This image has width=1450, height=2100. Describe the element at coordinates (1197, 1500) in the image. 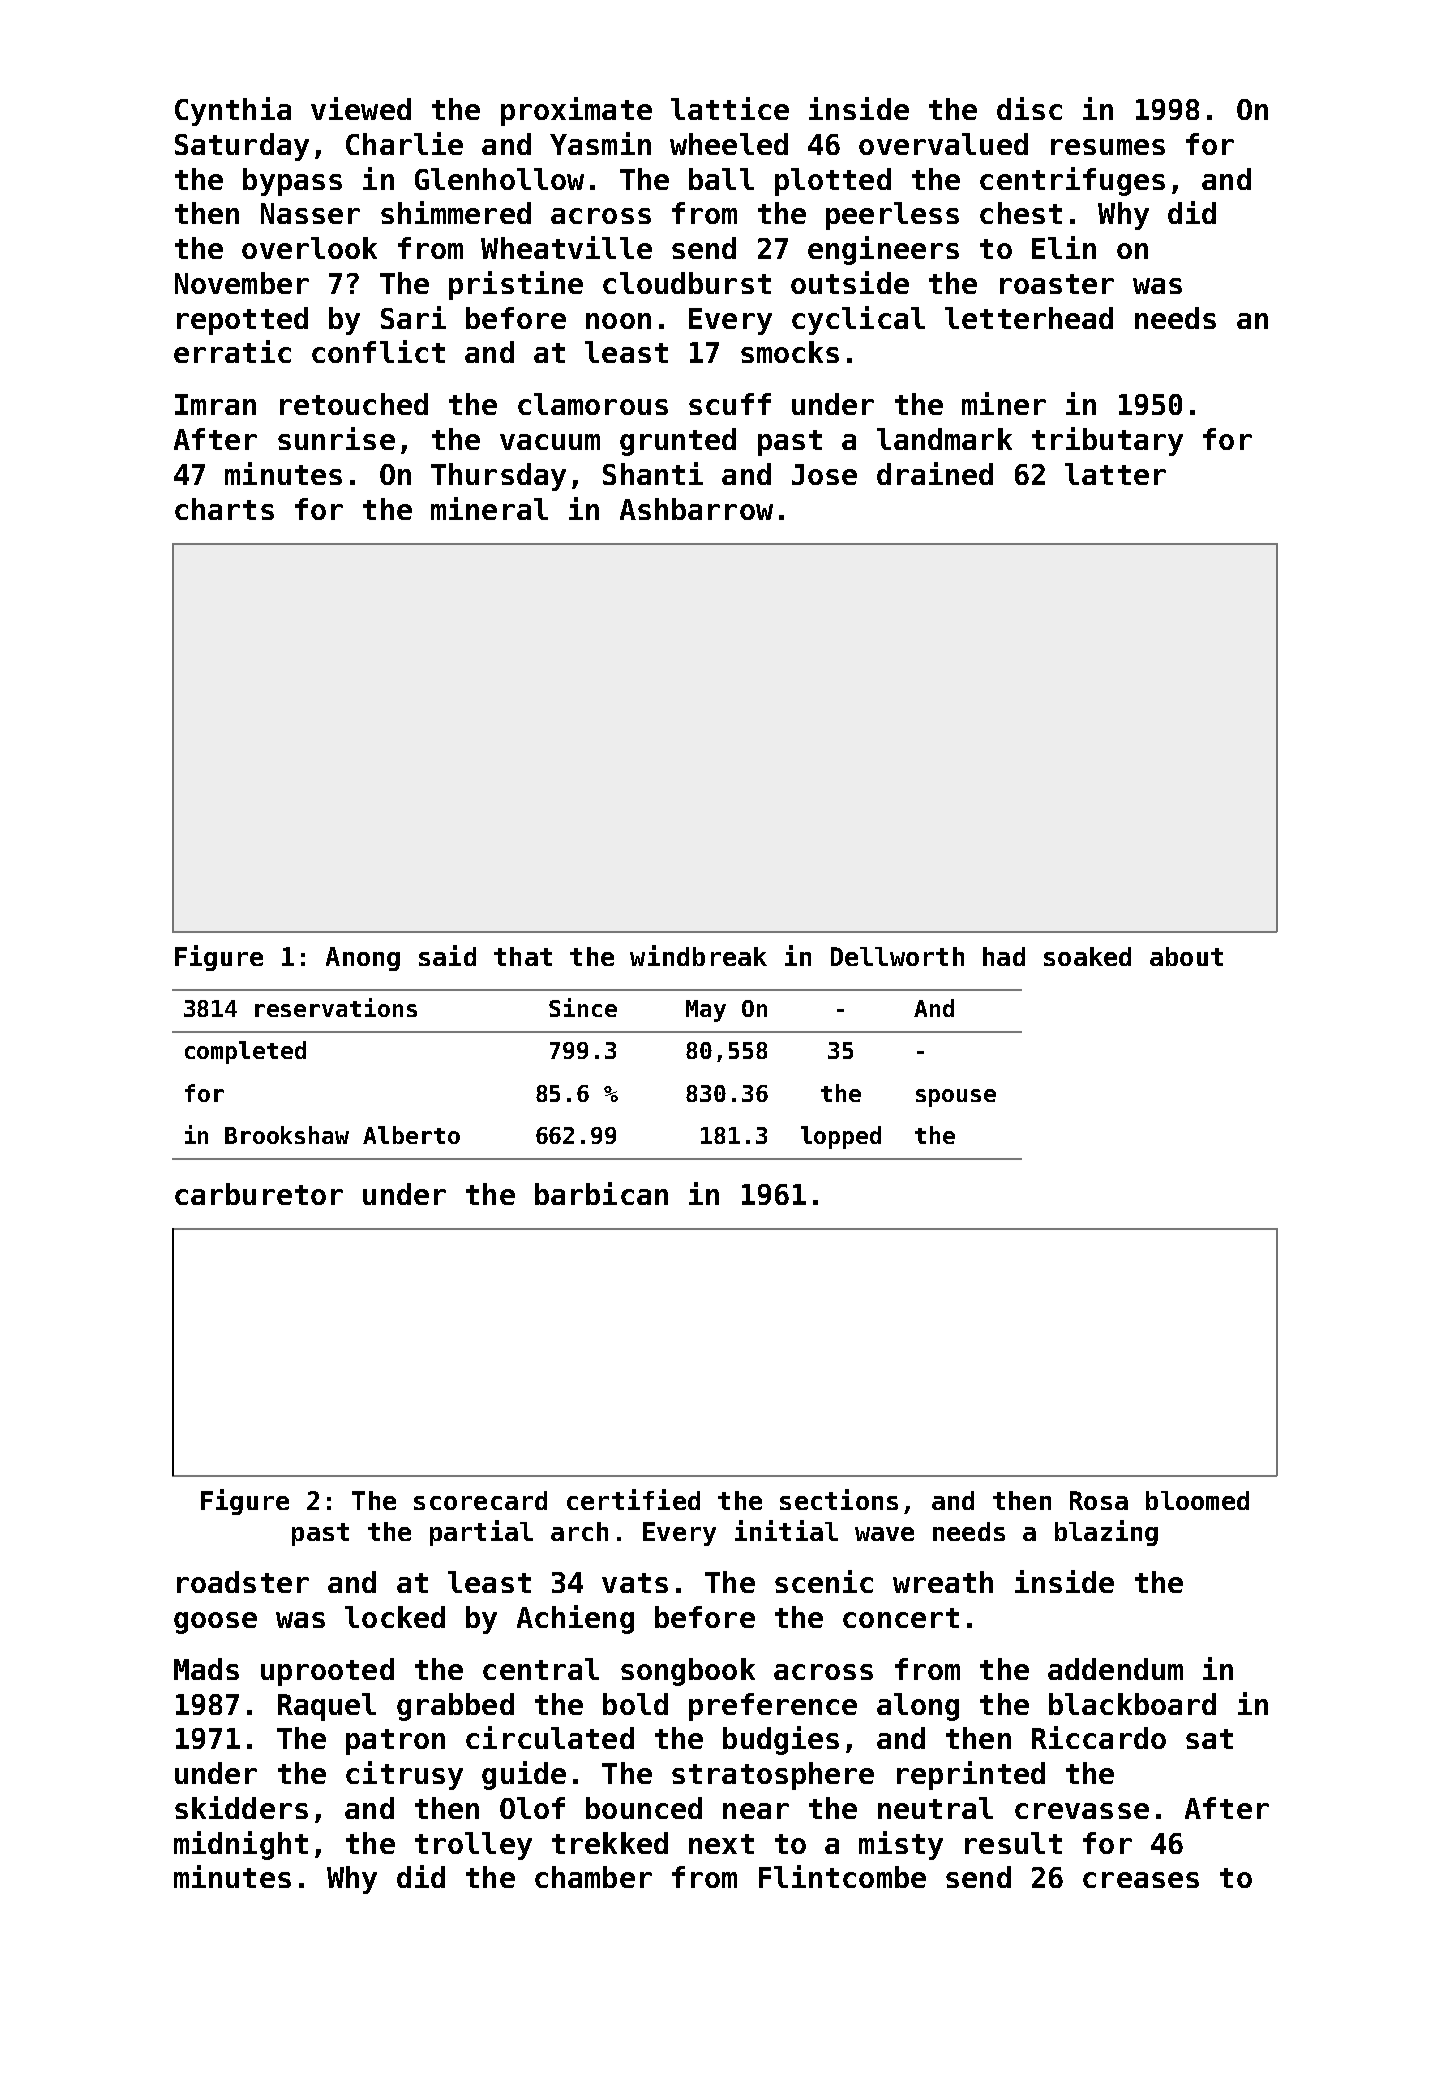

I see `bloomed` at that location.
